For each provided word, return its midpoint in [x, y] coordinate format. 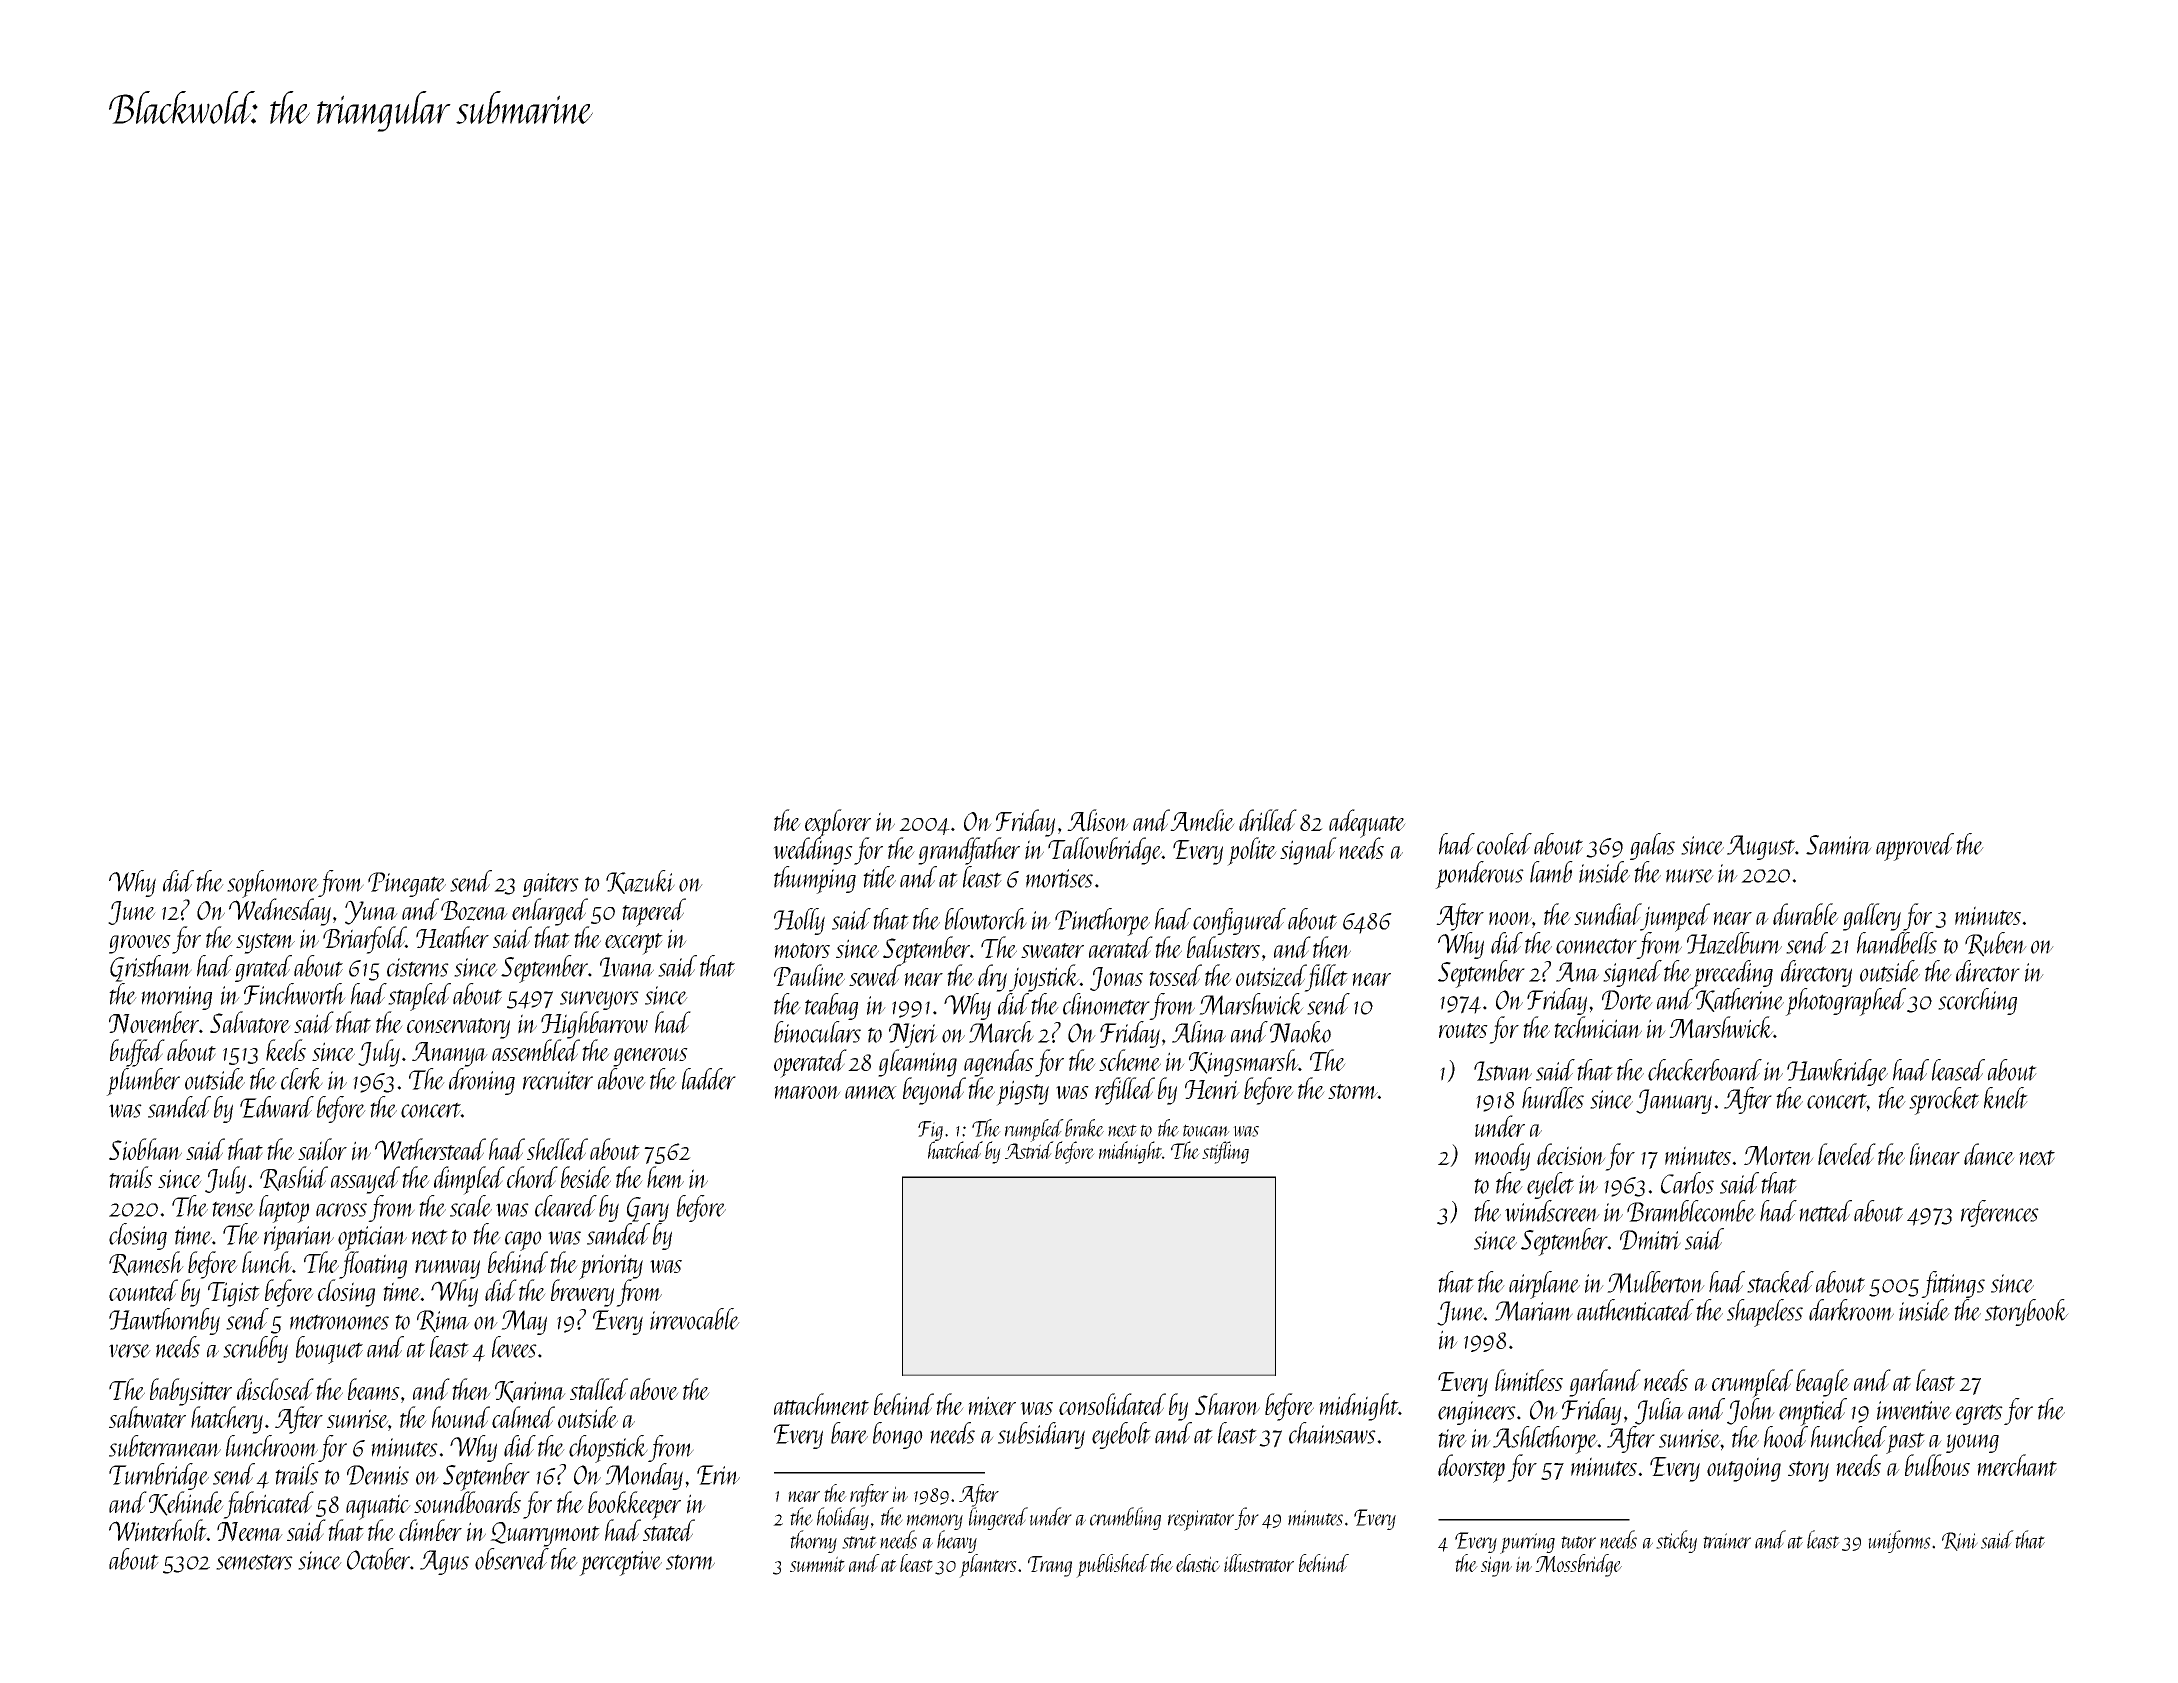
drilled [1268, 820]
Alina [1199, 1032]
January [1674, 1101]
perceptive [620, 1563]
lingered [998, 1518]
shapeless [1765, 1313]
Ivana [627, 967]
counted [143, 1290]
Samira [1839, 845]
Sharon [1227, 1404]
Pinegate [407, 884]
